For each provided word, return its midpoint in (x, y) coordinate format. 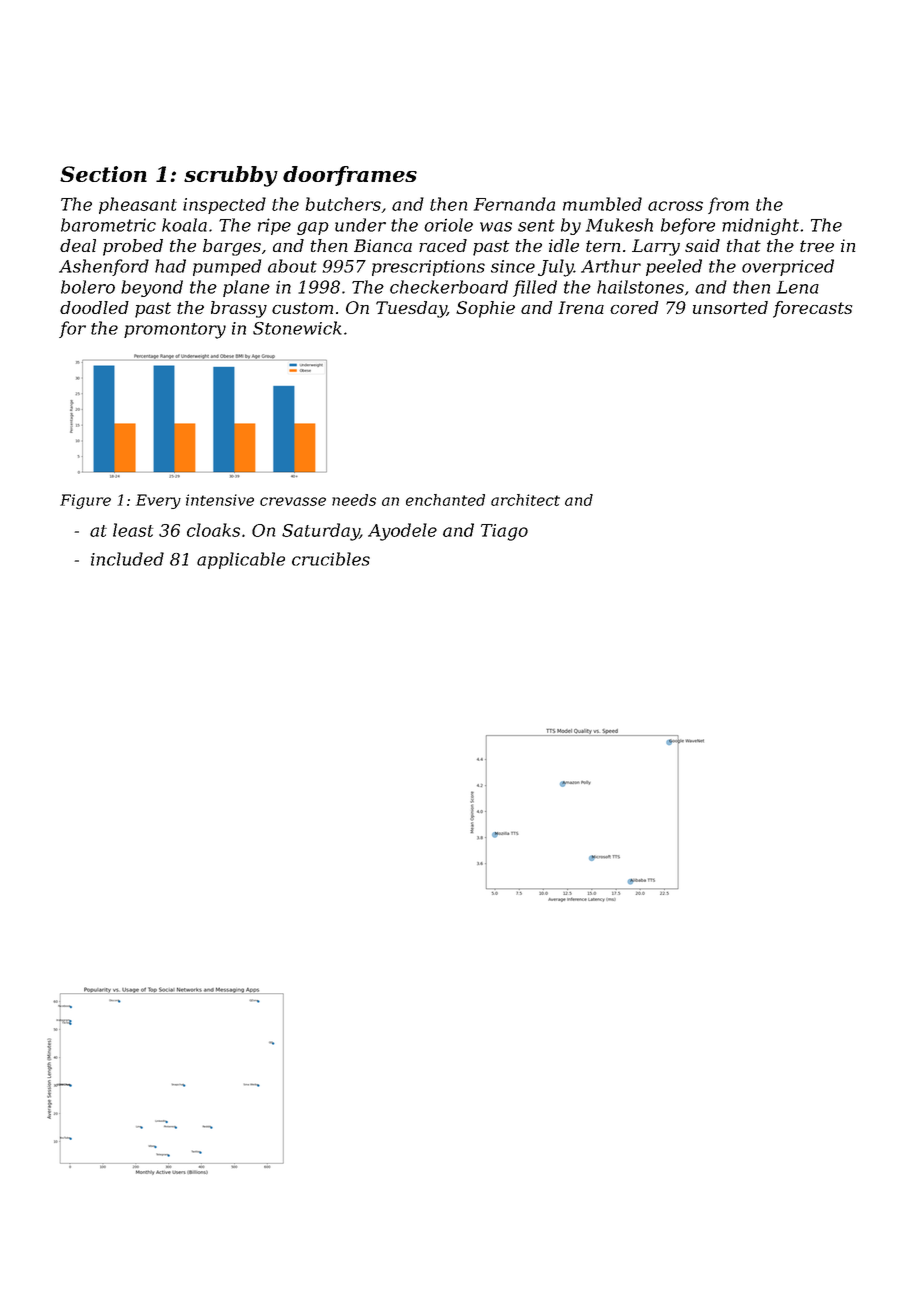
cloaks (213, 530)
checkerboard (449, 287)
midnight (760, 226)
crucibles (331, 559)
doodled (94, 307)
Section (103, 174)
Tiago (504, 532)
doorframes (350, 176)
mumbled (602, 204)
